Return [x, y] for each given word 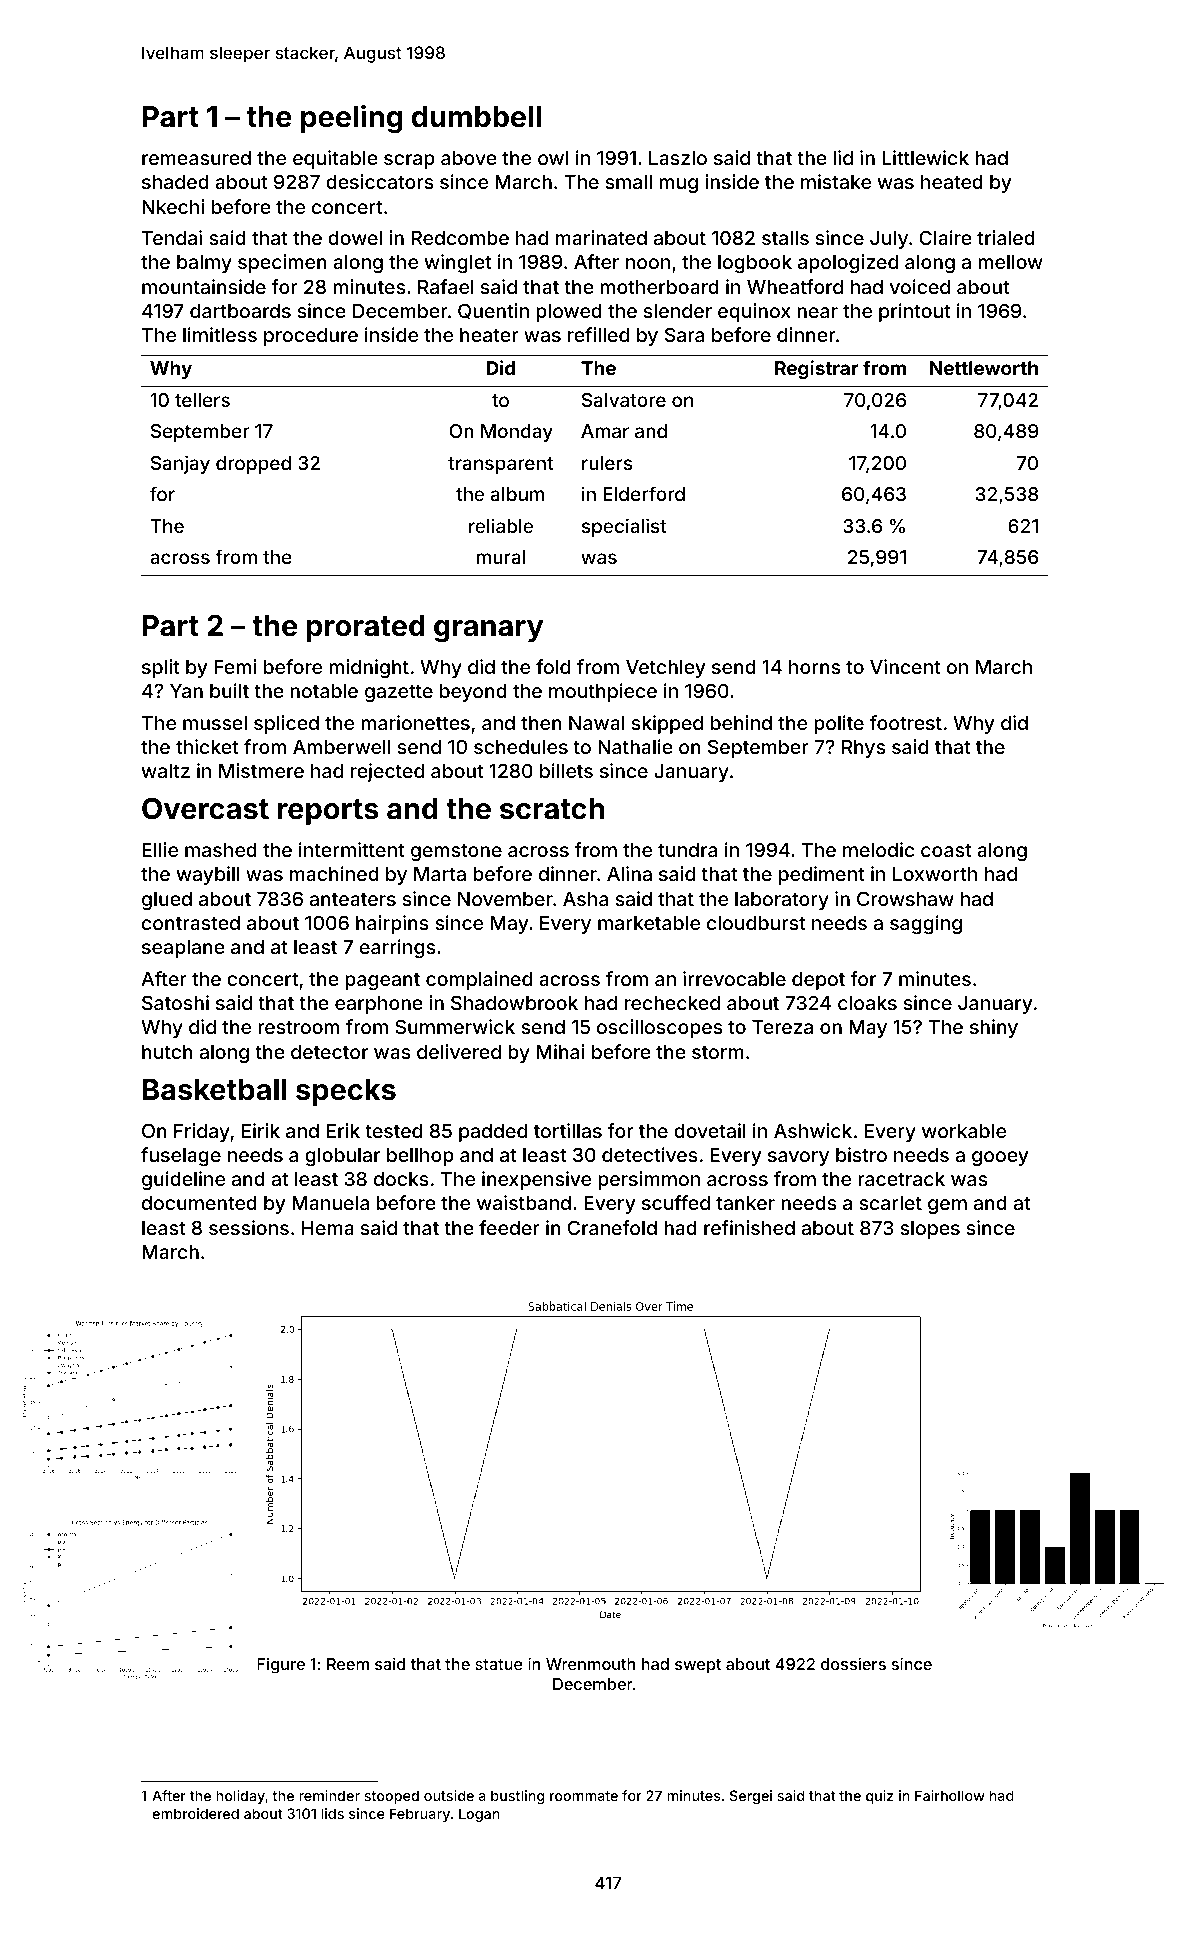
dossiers [853, 1663]
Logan [479, 1815]
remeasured [196, 158]
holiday [240, 1797]
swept [698, 1666]
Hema [328, 1228]
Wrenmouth [590, 1664]
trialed [1006, 237]
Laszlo [678, 158]
